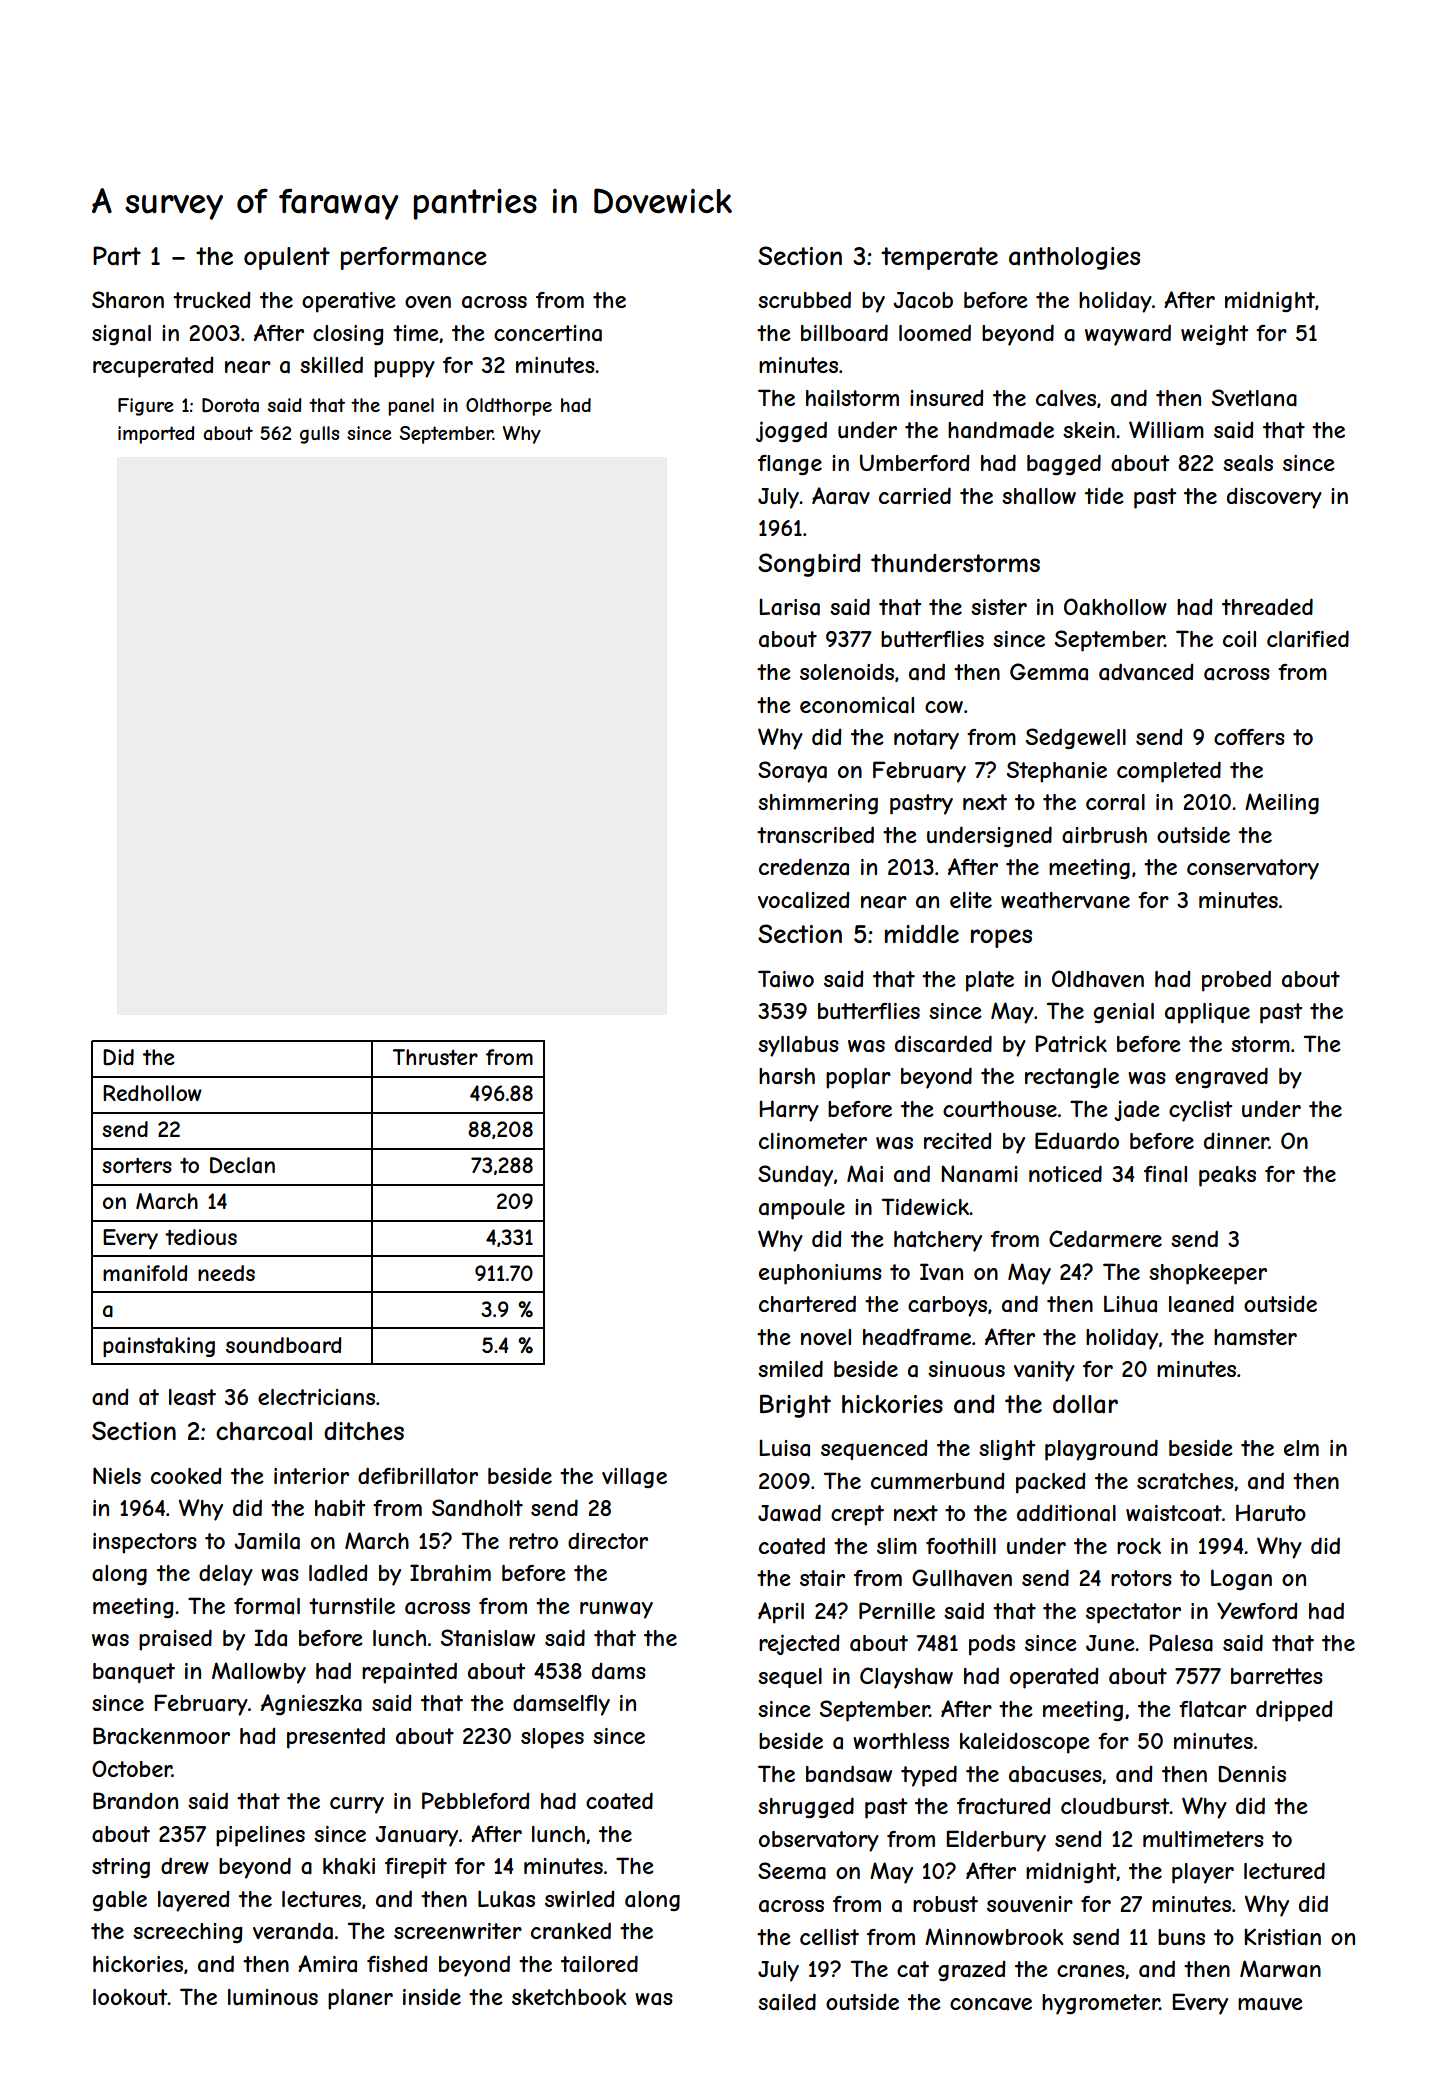 The image size is (1450, 2100). Describe the element at coordinates (435, 1057) in the document. I see `Thruster` at that location.
